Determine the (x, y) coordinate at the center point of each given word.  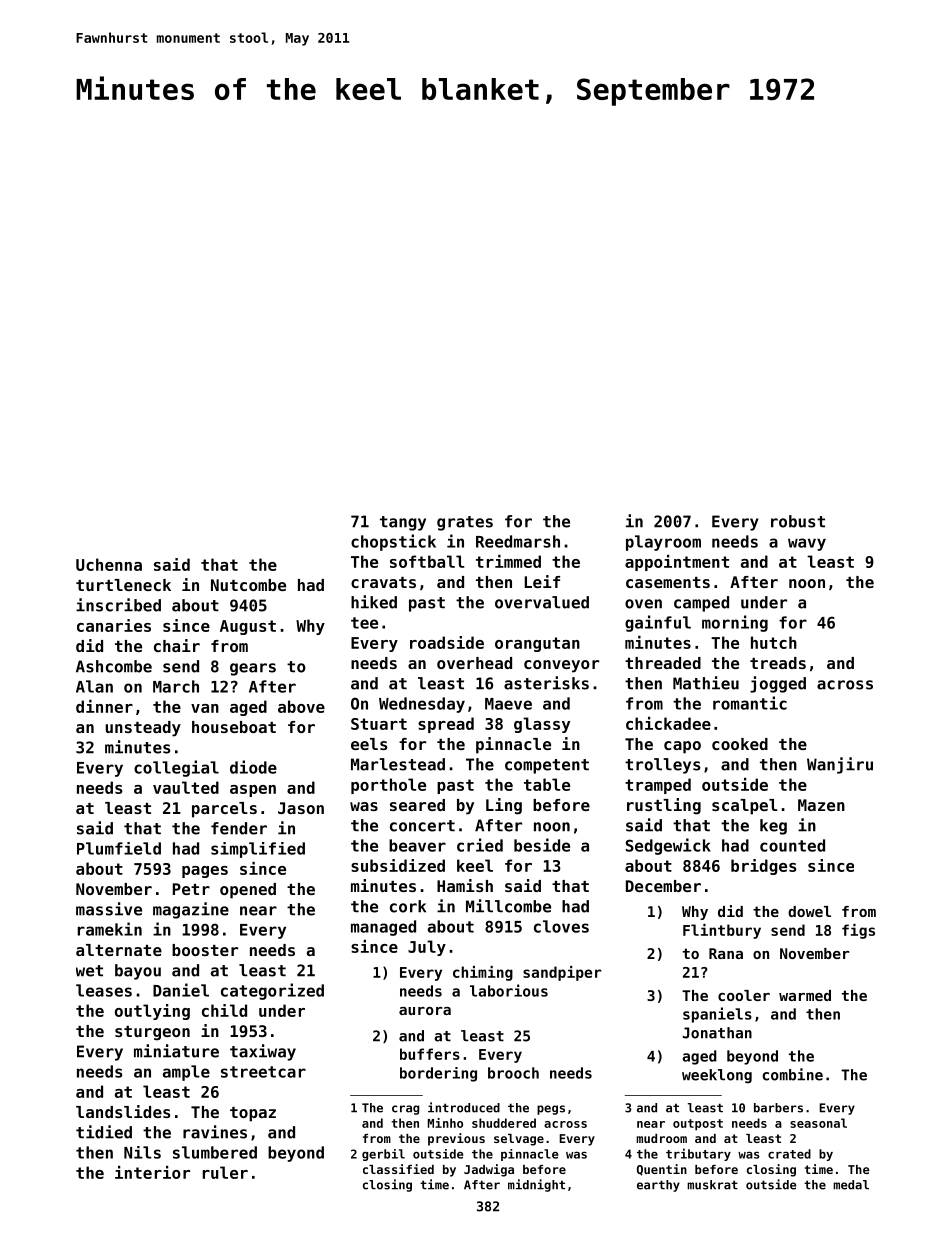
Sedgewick (668, 846)
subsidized (398, 865)
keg (773, 827)
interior (152, 1172)
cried (480, 845)
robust (798, 521)
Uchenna (109, 564)
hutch (774, 642)
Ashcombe (114, 666)
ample (186, 1073)
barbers (778, 1108)
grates (465, 523)
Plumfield (119, 848)
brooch (513, 1073)
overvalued (542, 602)
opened (248, 891)
